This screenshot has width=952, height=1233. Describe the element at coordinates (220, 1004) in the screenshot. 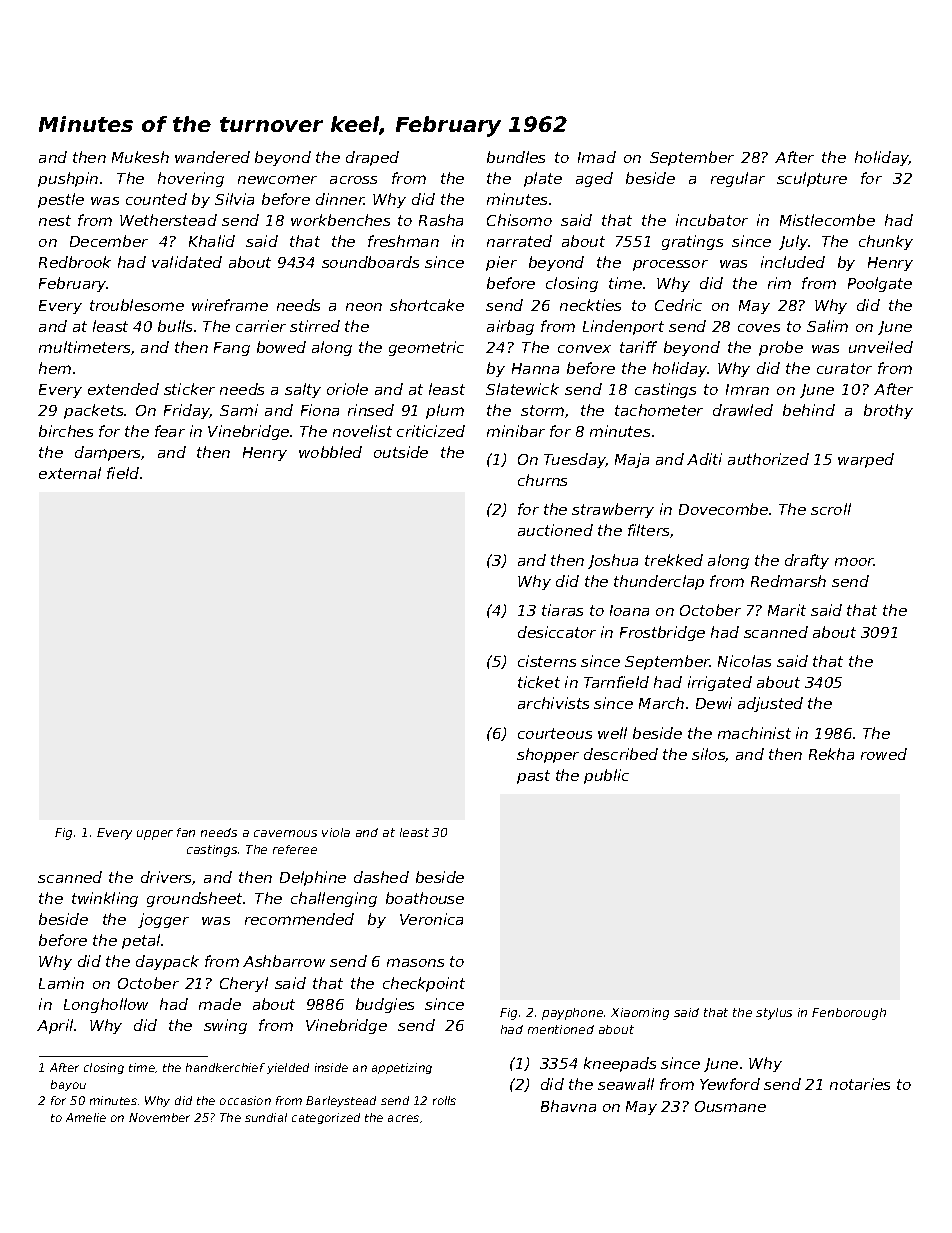

I see `made` at that location.
